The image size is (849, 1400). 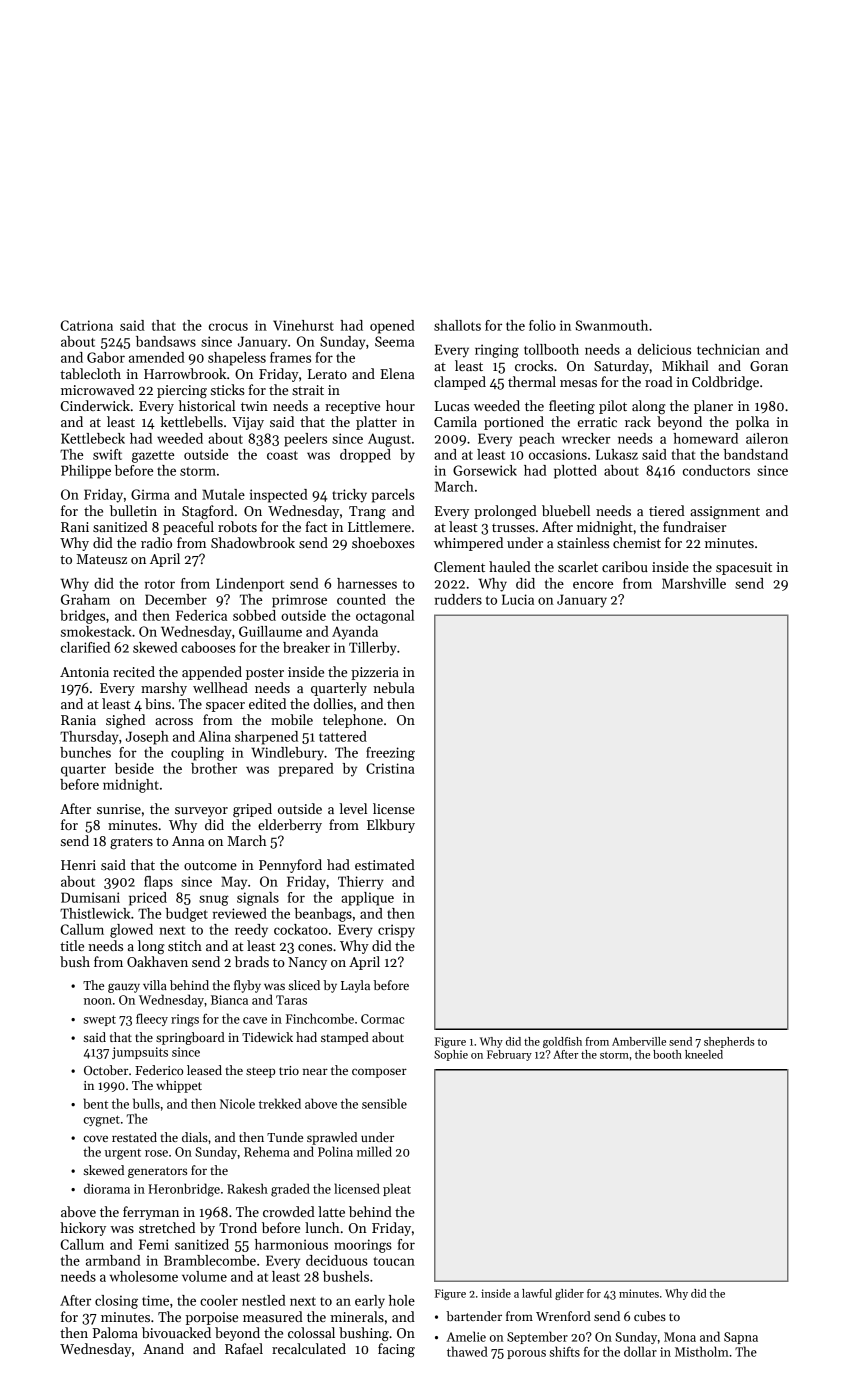 What do you see at coordinates (659, 381) in the screenshot?
I see `road` at bounding box center [659, 381].
